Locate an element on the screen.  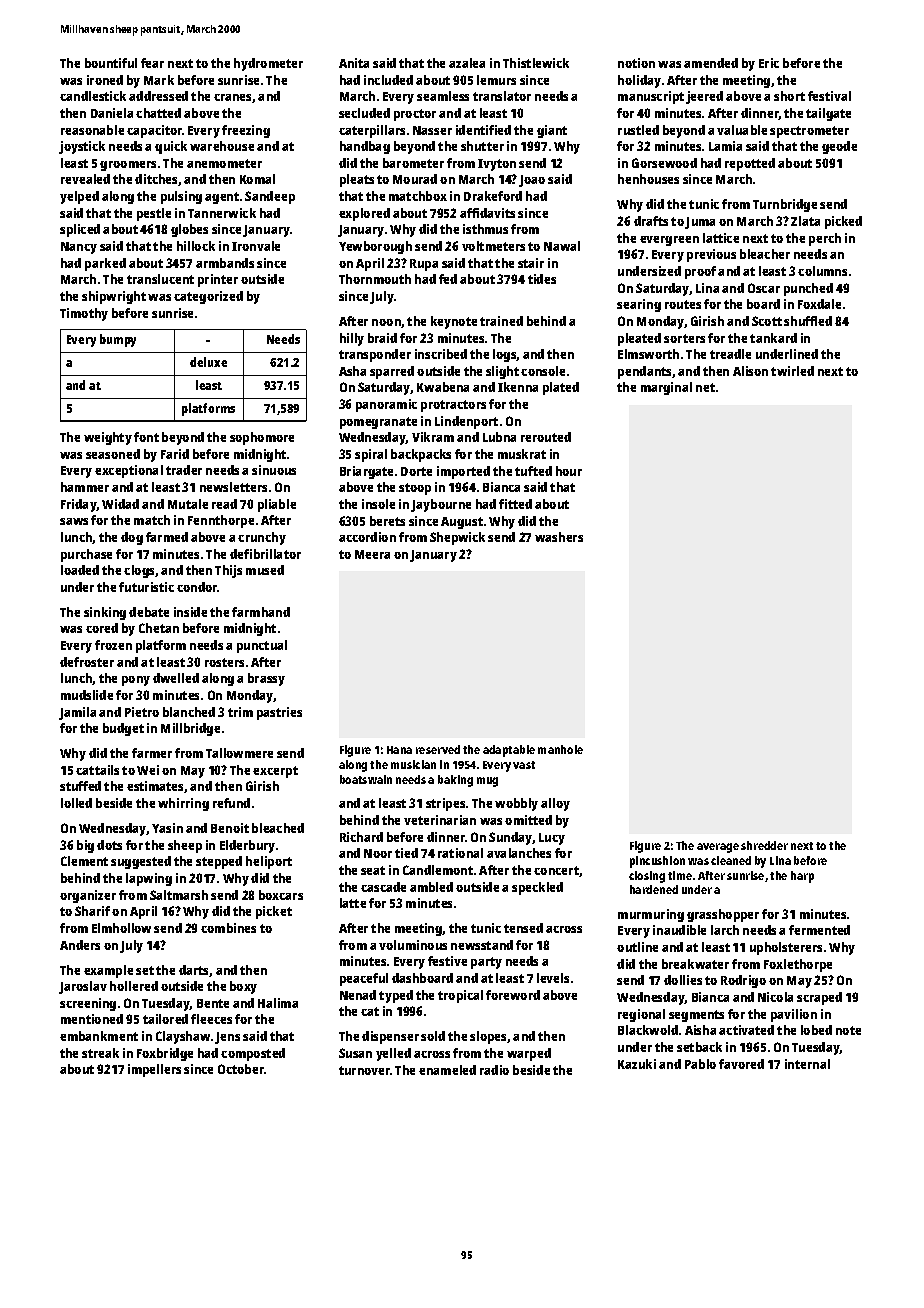
manhole is located at coordinates (560, 749).
